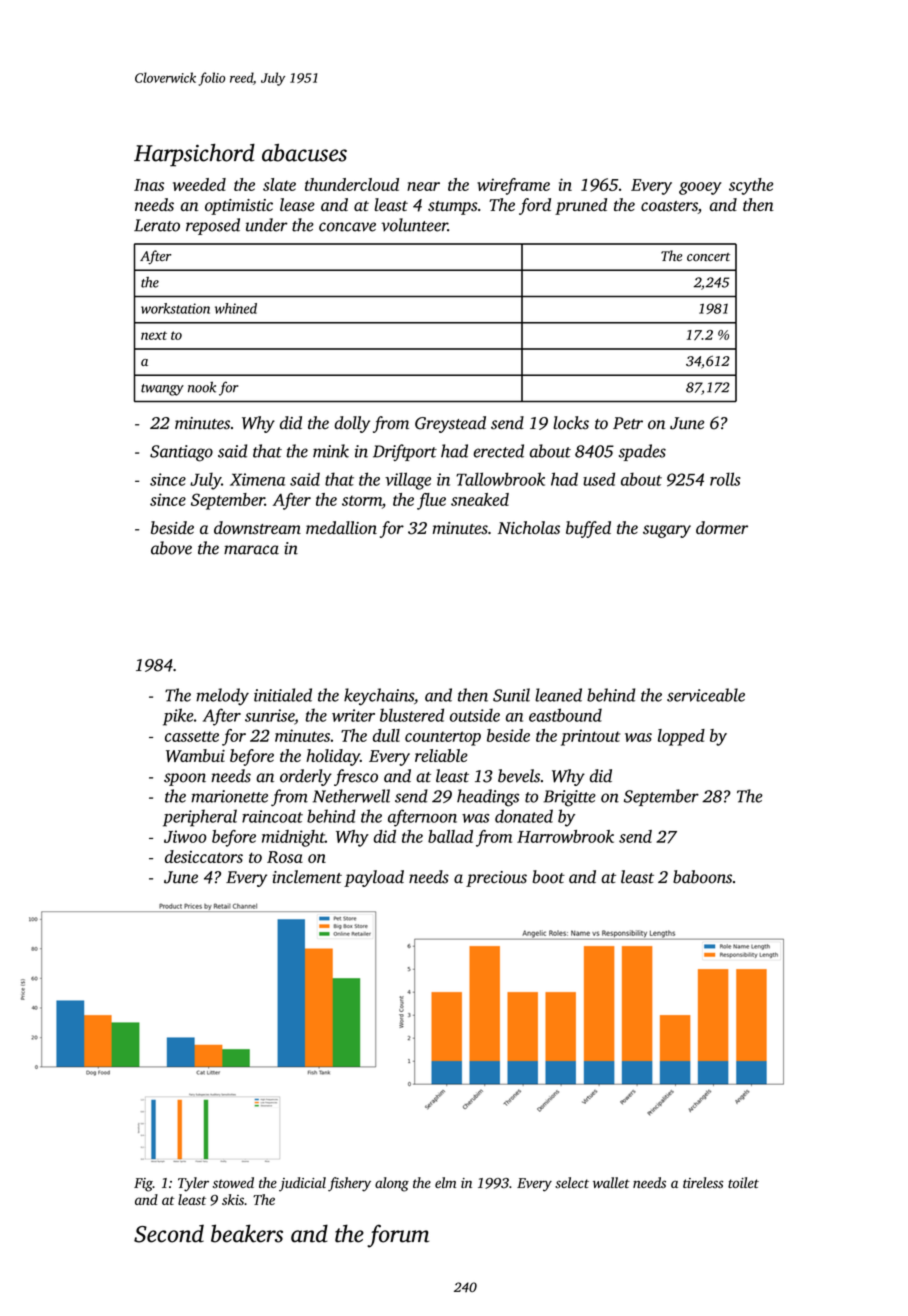  Describe the element at coordinates (498, 451) in the screenshot. I see `erected` at that location.
